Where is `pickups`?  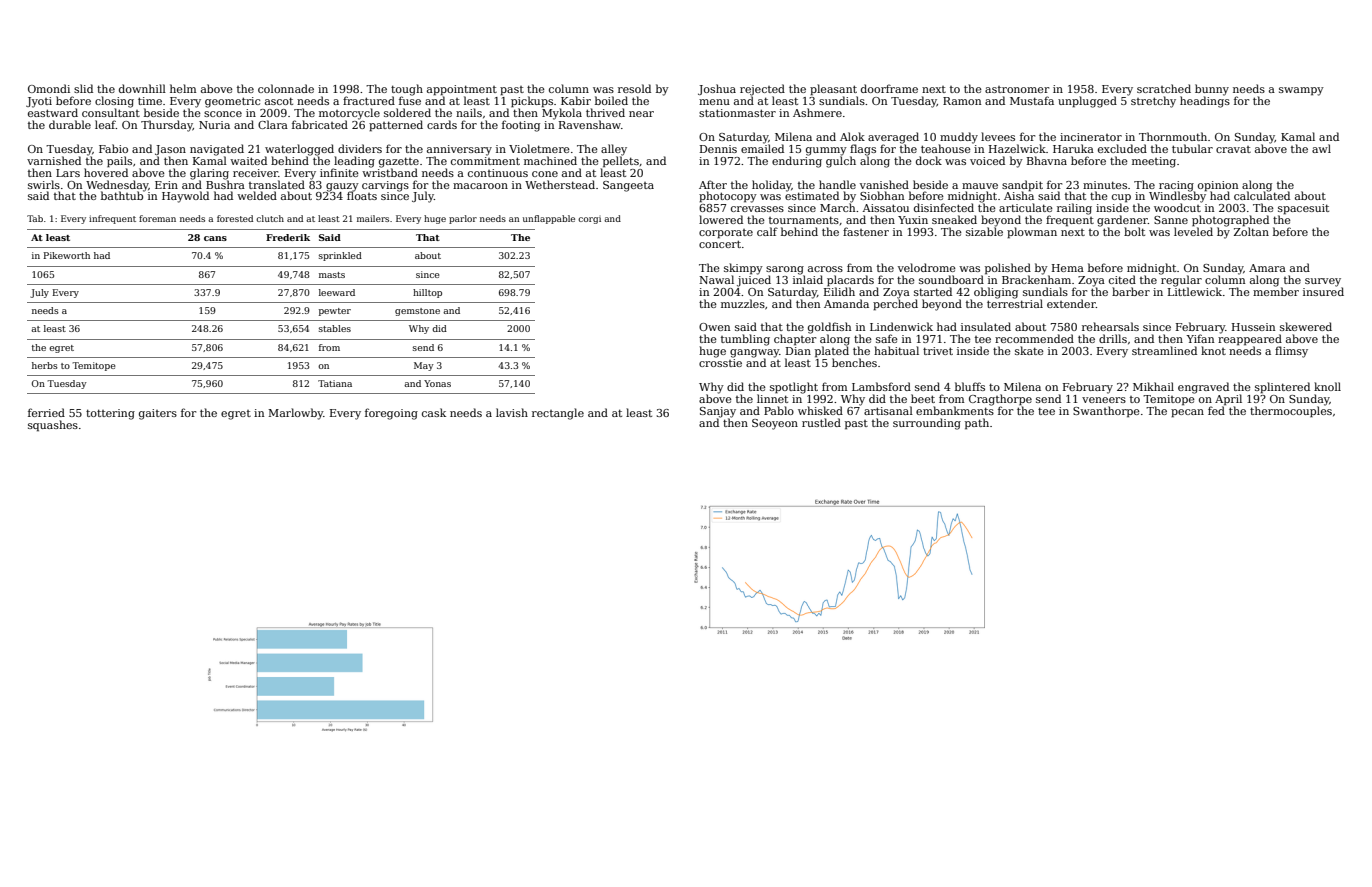
pickups is located at coordinates (532, 102).
